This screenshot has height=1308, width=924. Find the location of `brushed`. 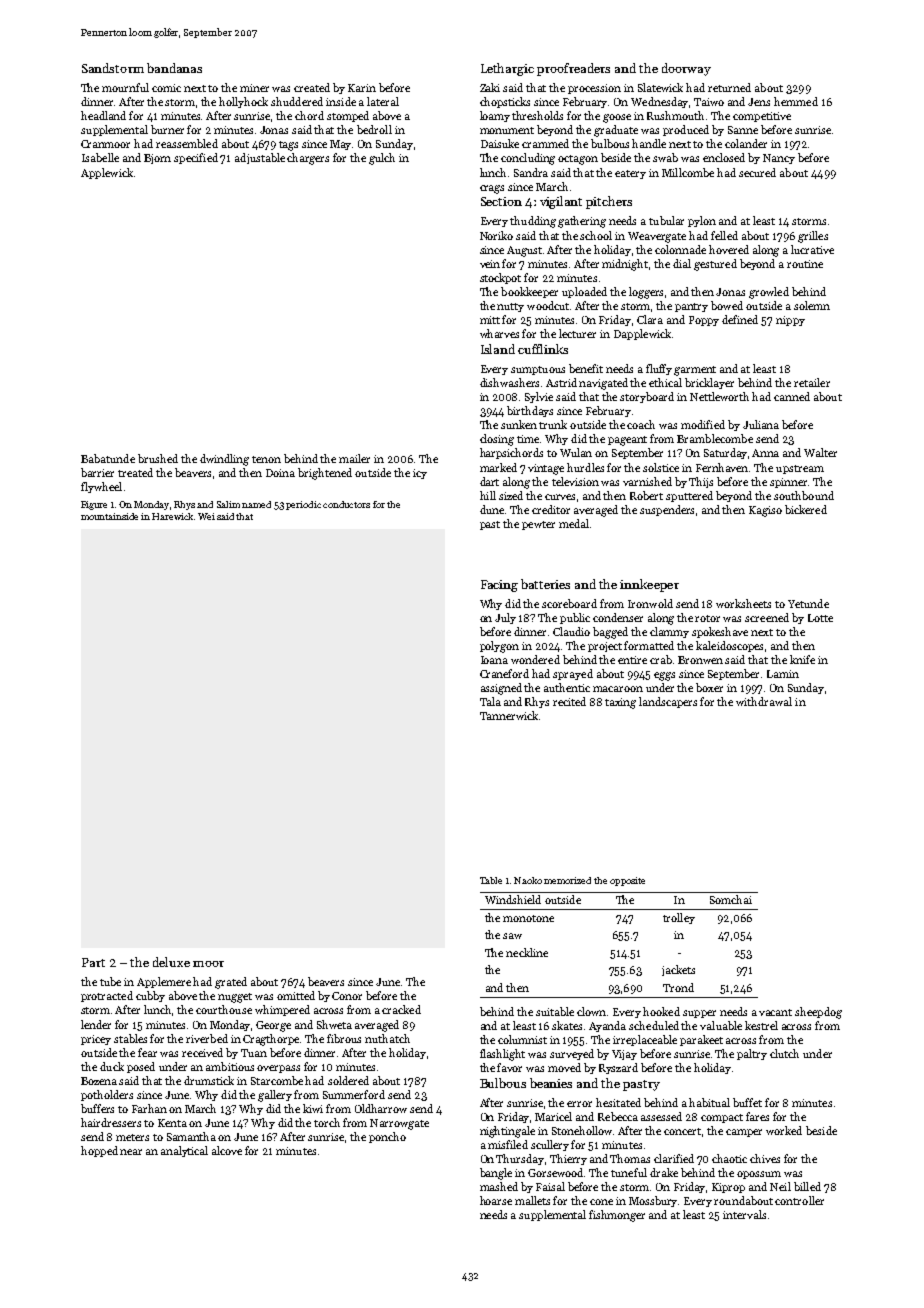

brushed is located at coordinates (158, 458).
